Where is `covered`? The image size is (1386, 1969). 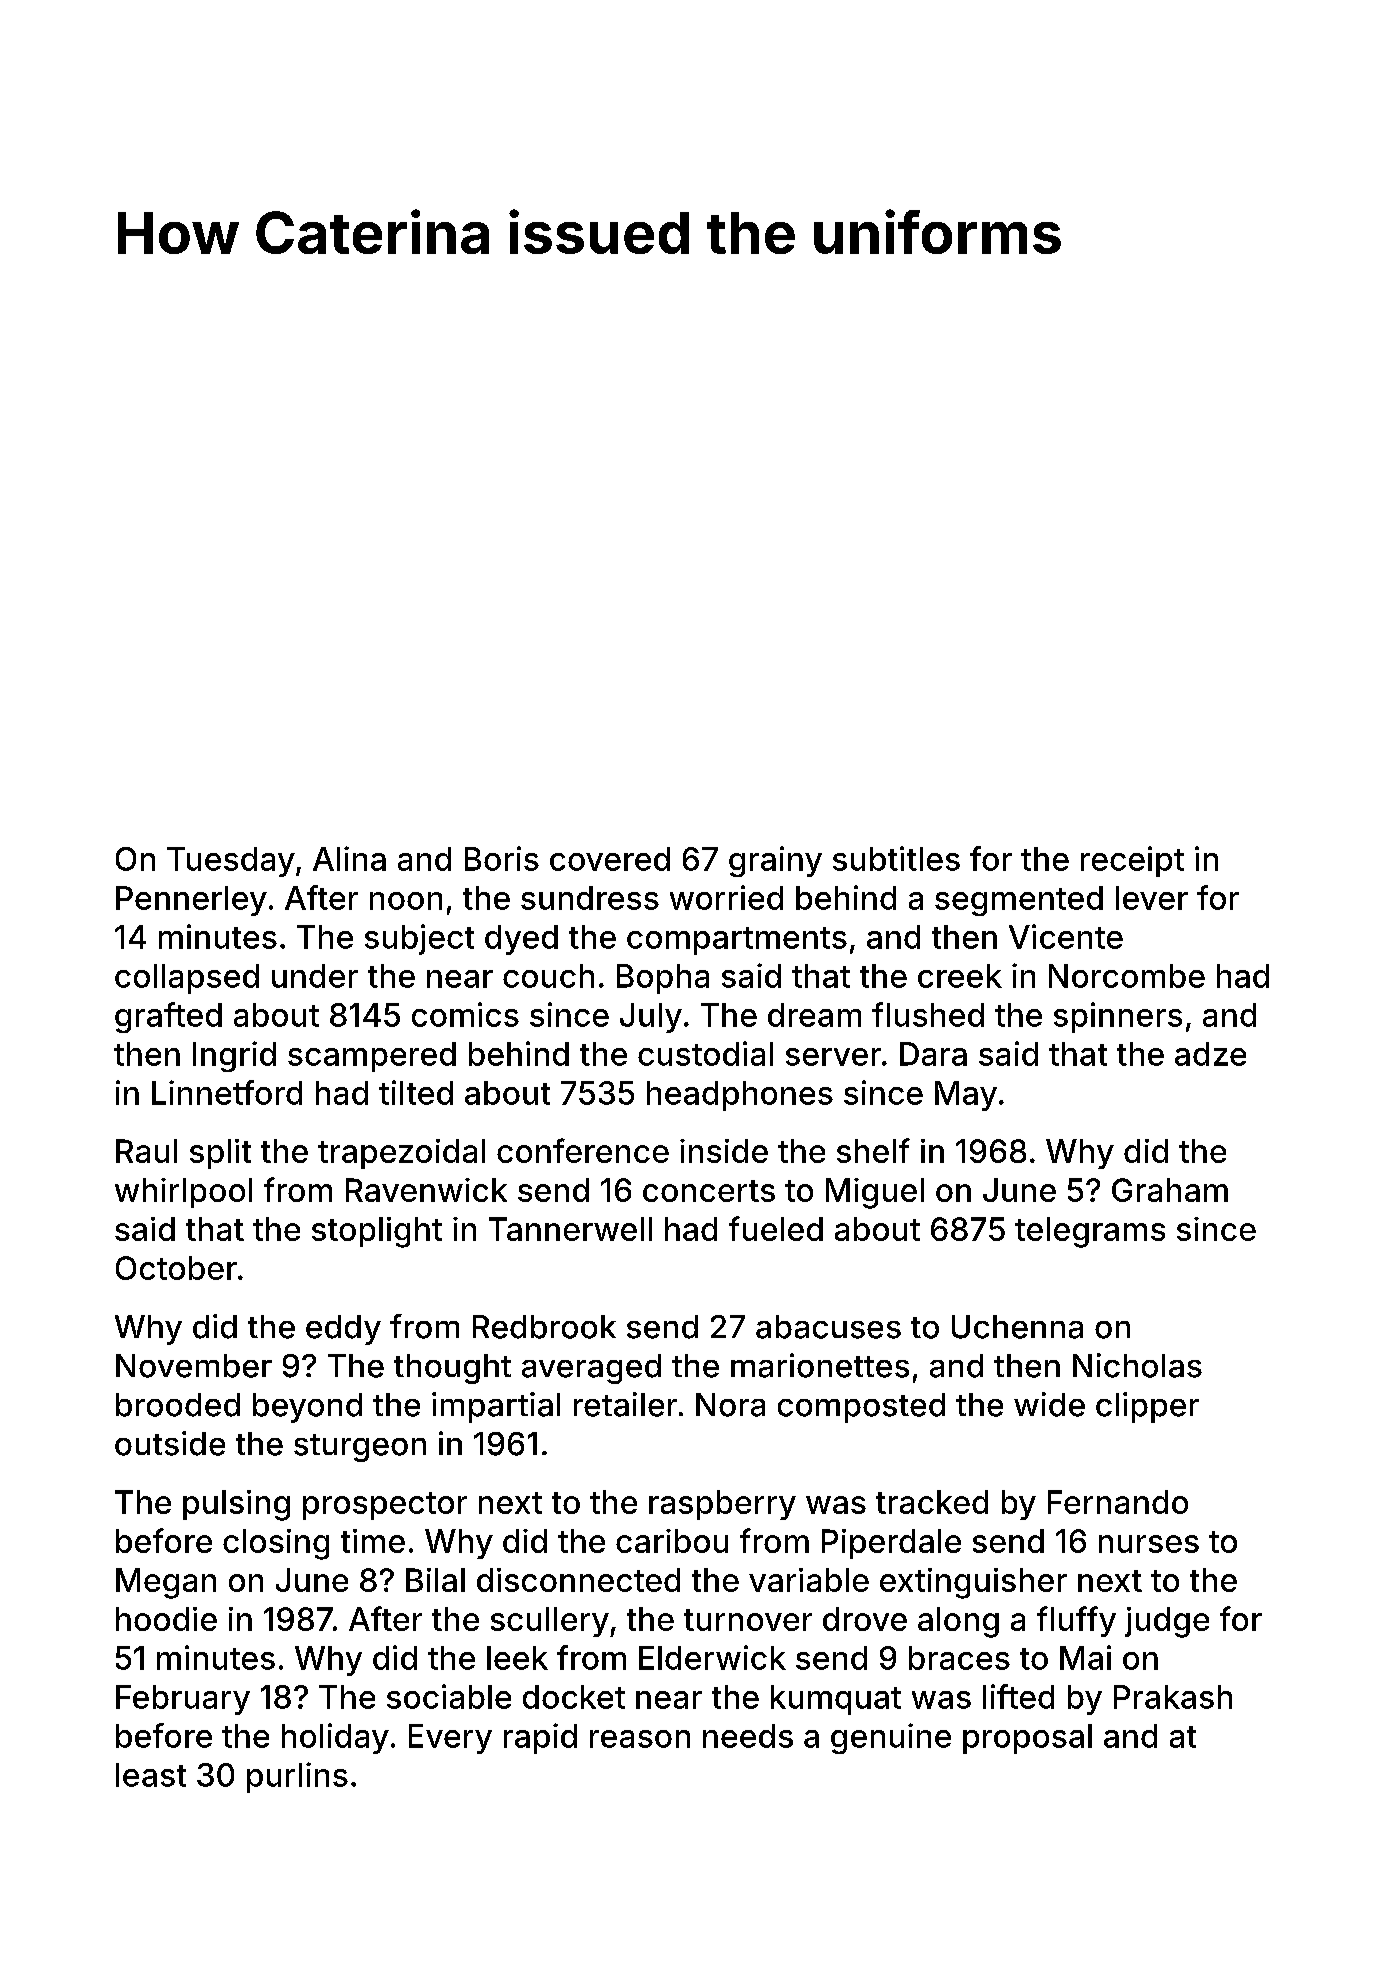 covered is located at coordinates (610, 859).
